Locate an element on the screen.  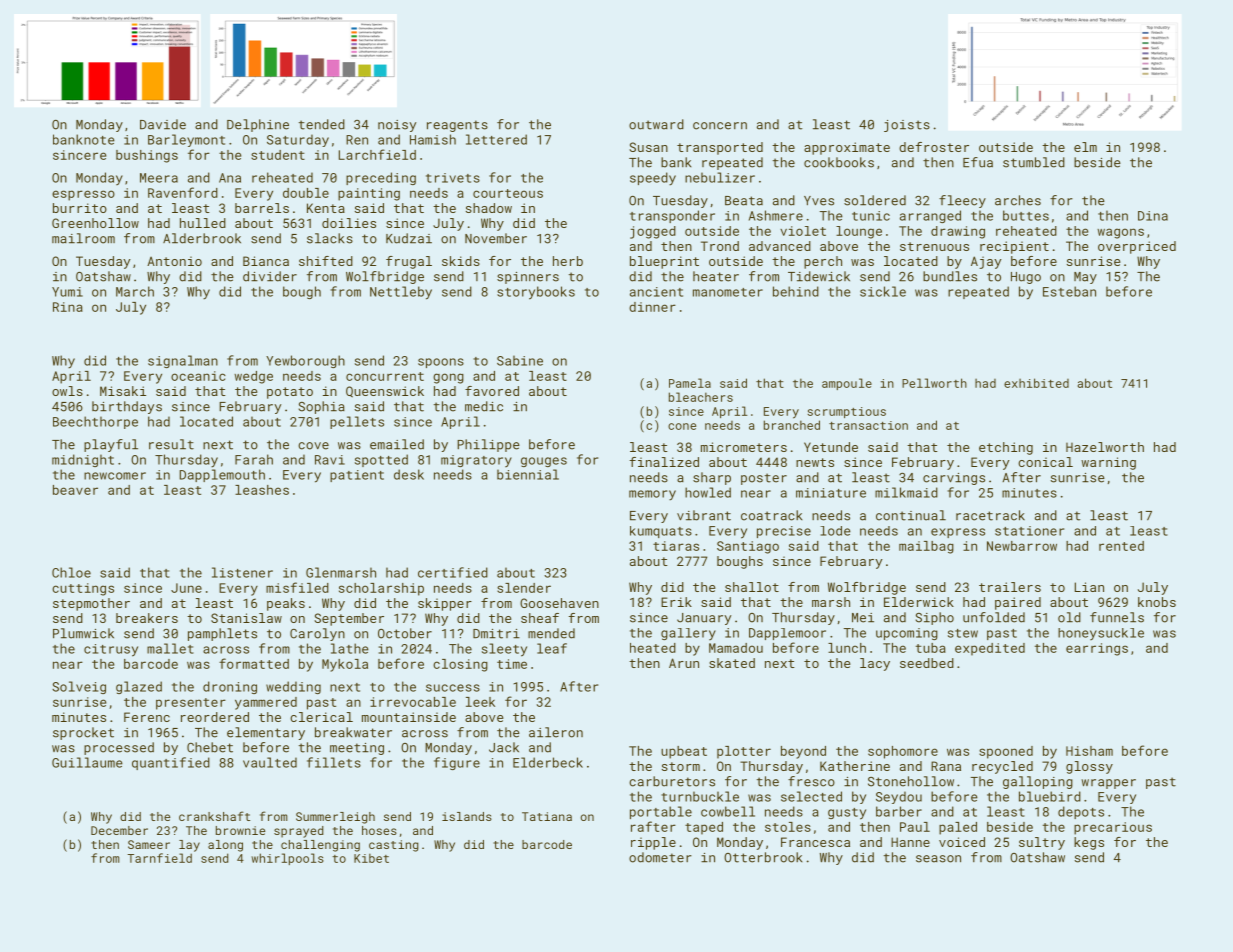
Guillaume is located at coordinates (87, 762).
